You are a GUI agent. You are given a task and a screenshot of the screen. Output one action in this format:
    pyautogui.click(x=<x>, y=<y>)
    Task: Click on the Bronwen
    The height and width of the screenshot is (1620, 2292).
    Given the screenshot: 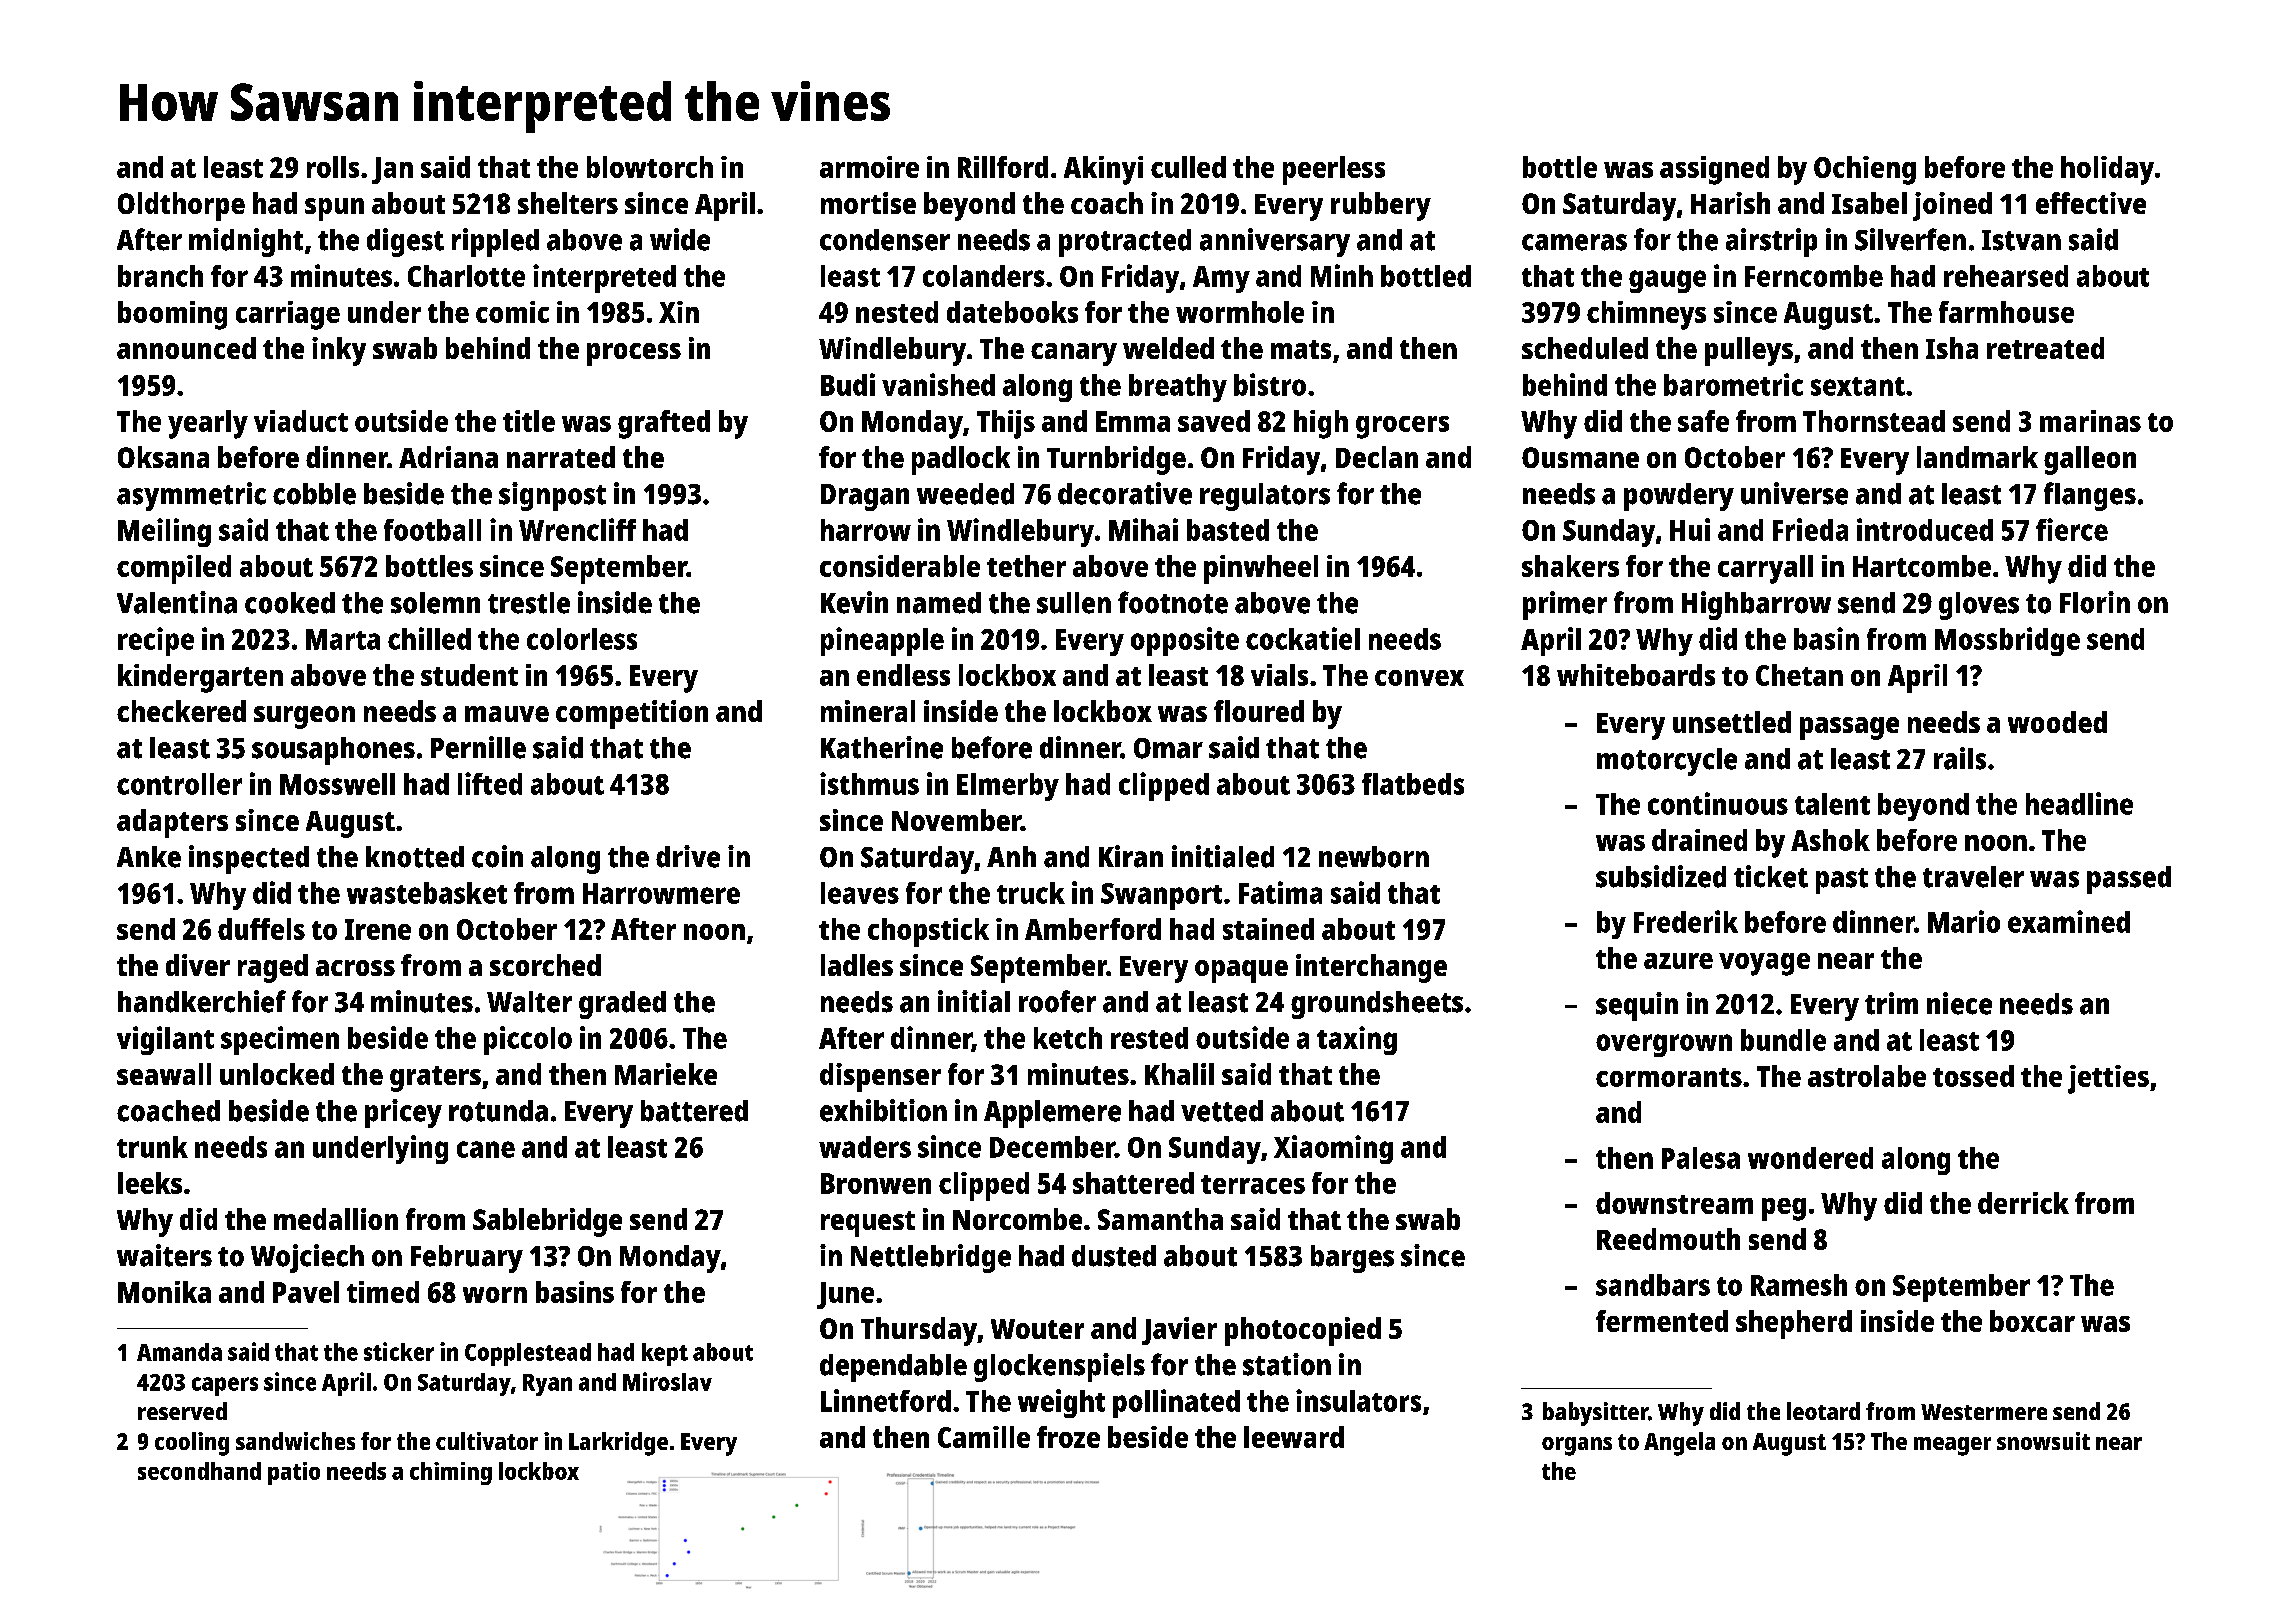 What is the action you would take?
    pyautogui.click(x=876, y=1183)
